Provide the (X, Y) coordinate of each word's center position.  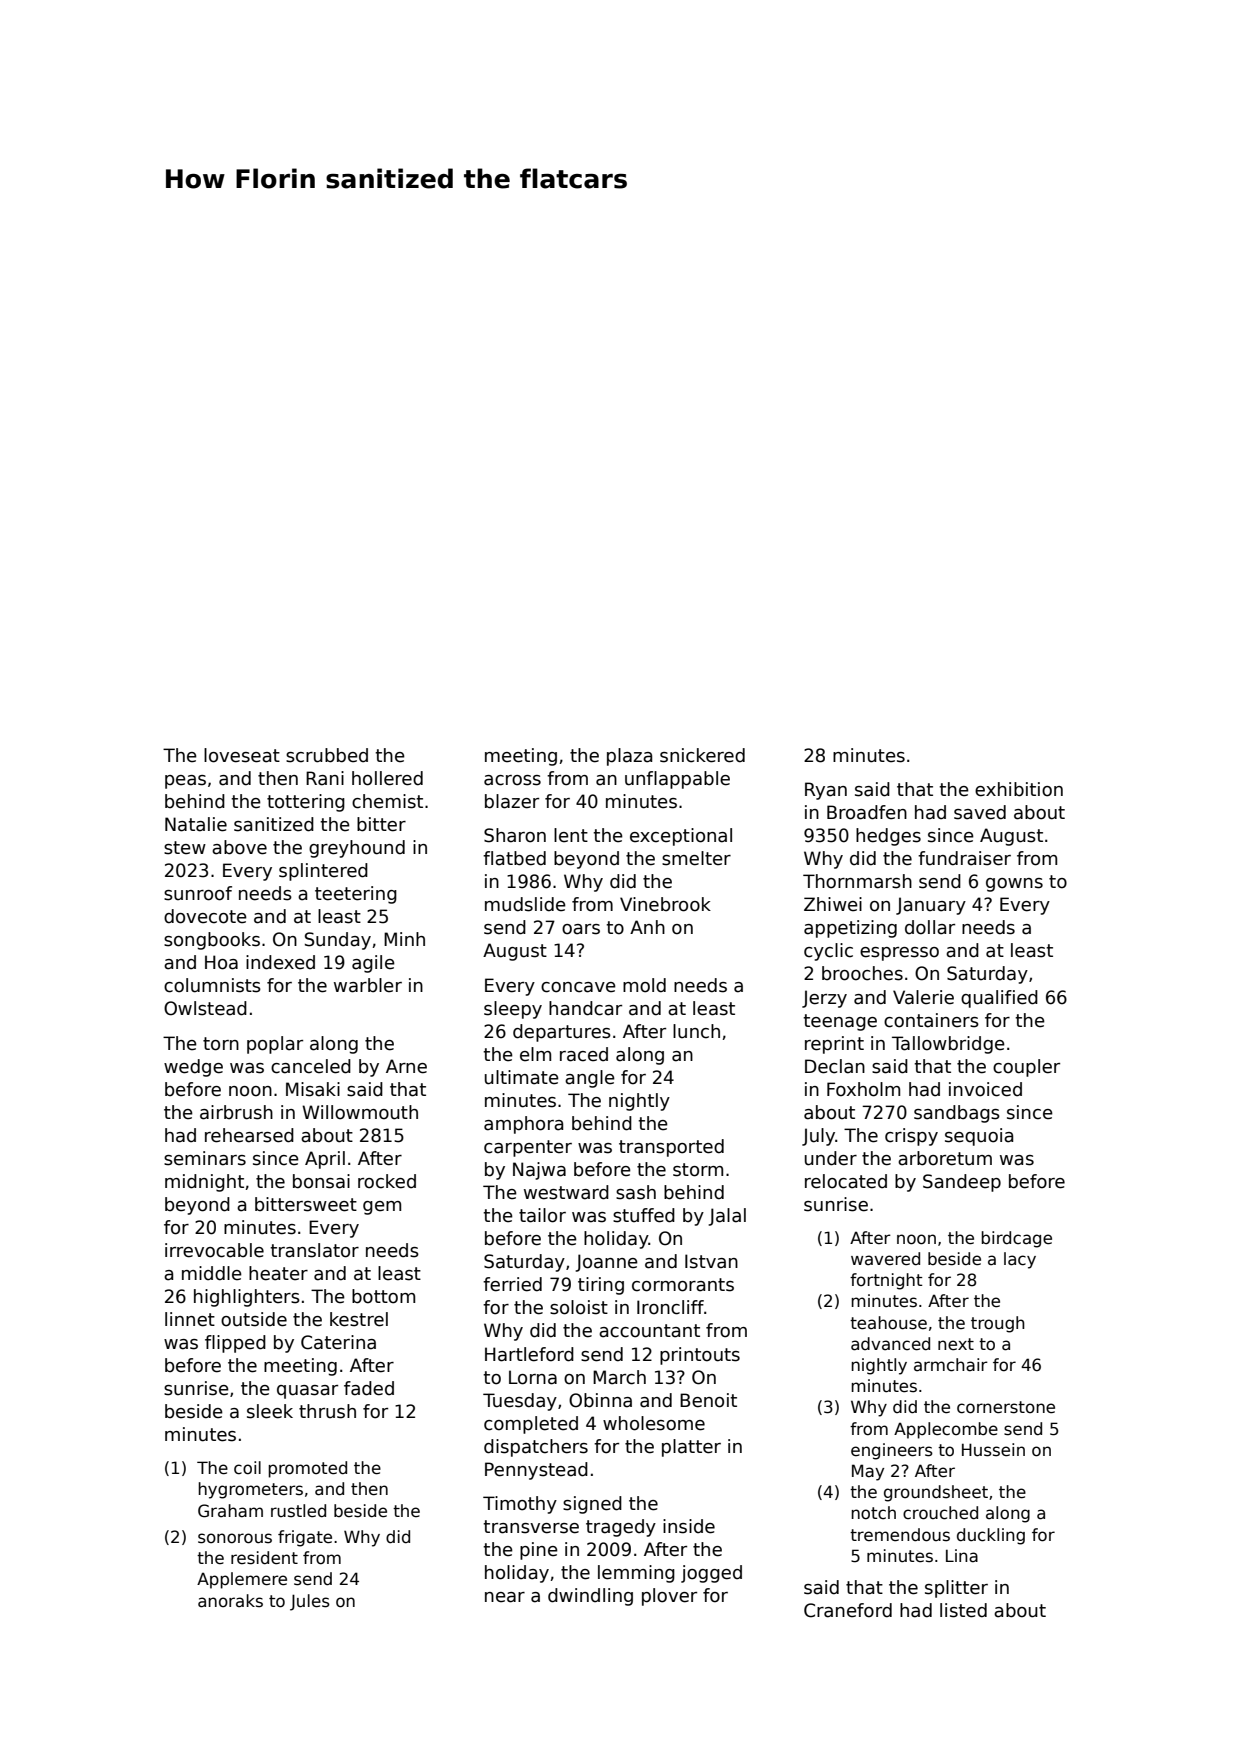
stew (185, 848)
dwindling (590, 1597)
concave (578, 987)
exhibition (1019, 789)
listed (963, 1610)
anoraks (230, 1601)
